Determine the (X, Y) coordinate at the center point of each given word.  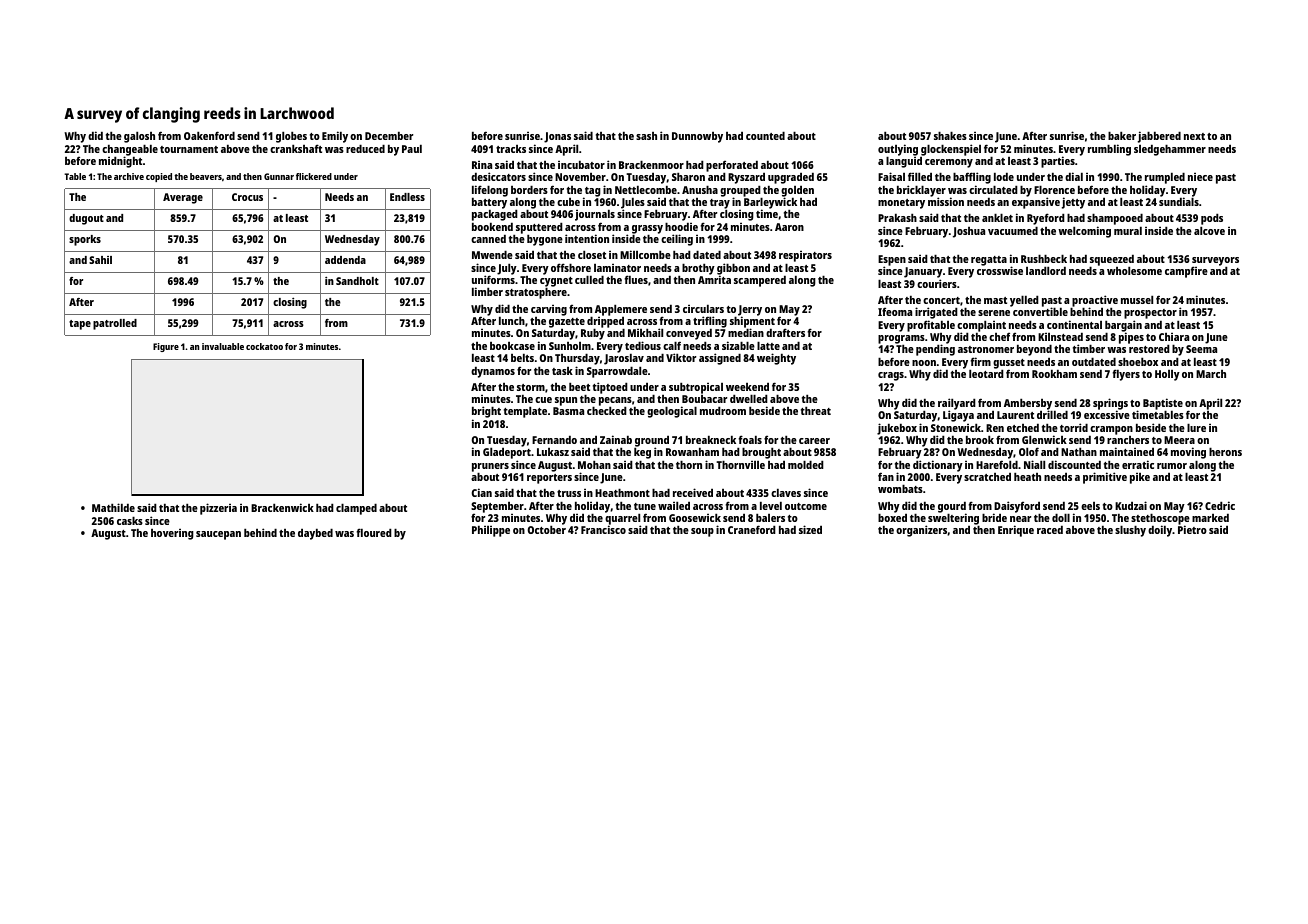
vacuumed (1013, 230)
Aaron (789, 227)
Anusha (700, 189)
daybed (315, 534)
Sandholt (357, 281)
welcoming (1084, 232)
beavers (206, 176)
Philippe (491, 531)
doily (1160, 531)
